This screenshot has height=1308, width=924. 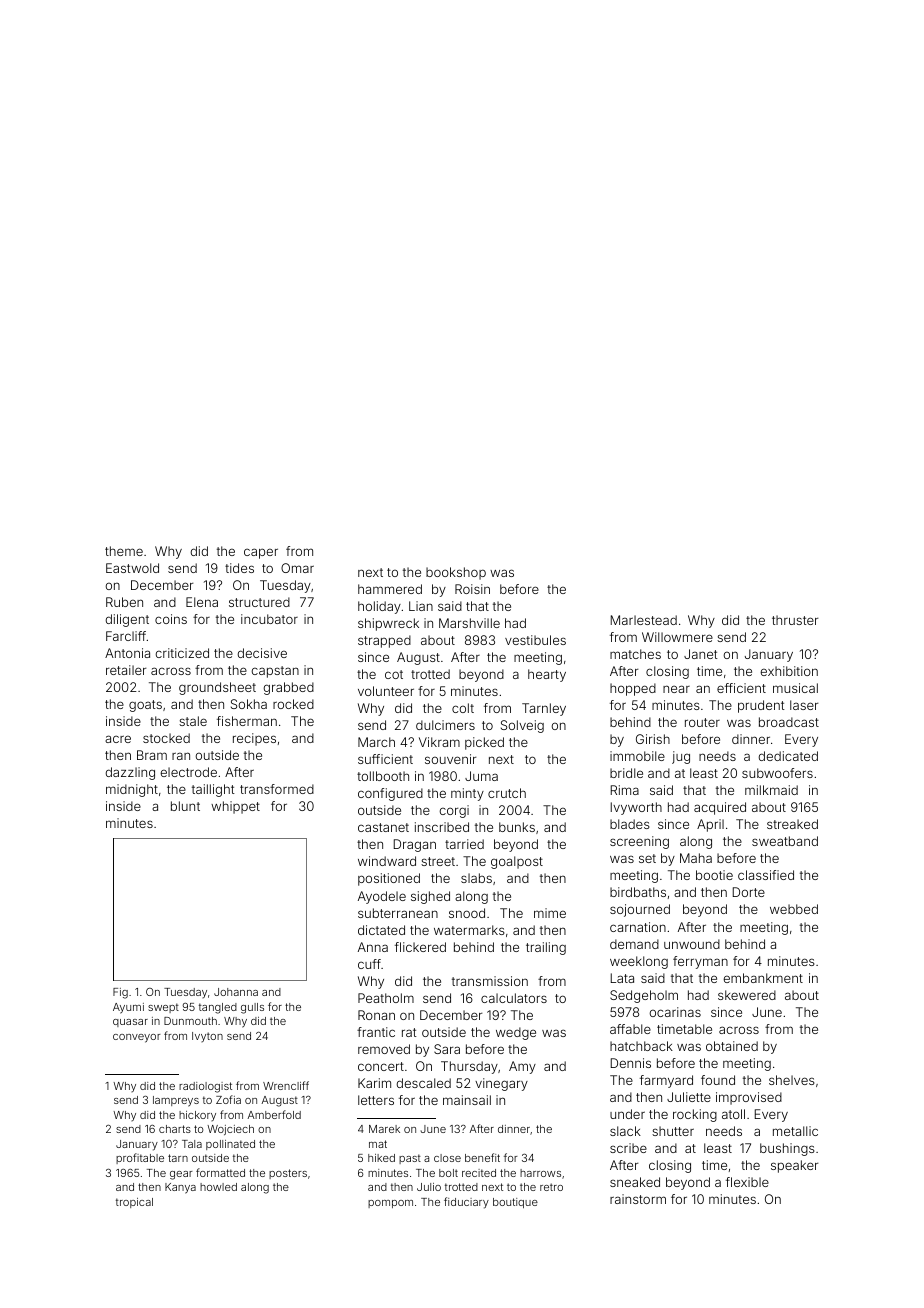 I want to click on pompom, so click(x=390, y=1204).
